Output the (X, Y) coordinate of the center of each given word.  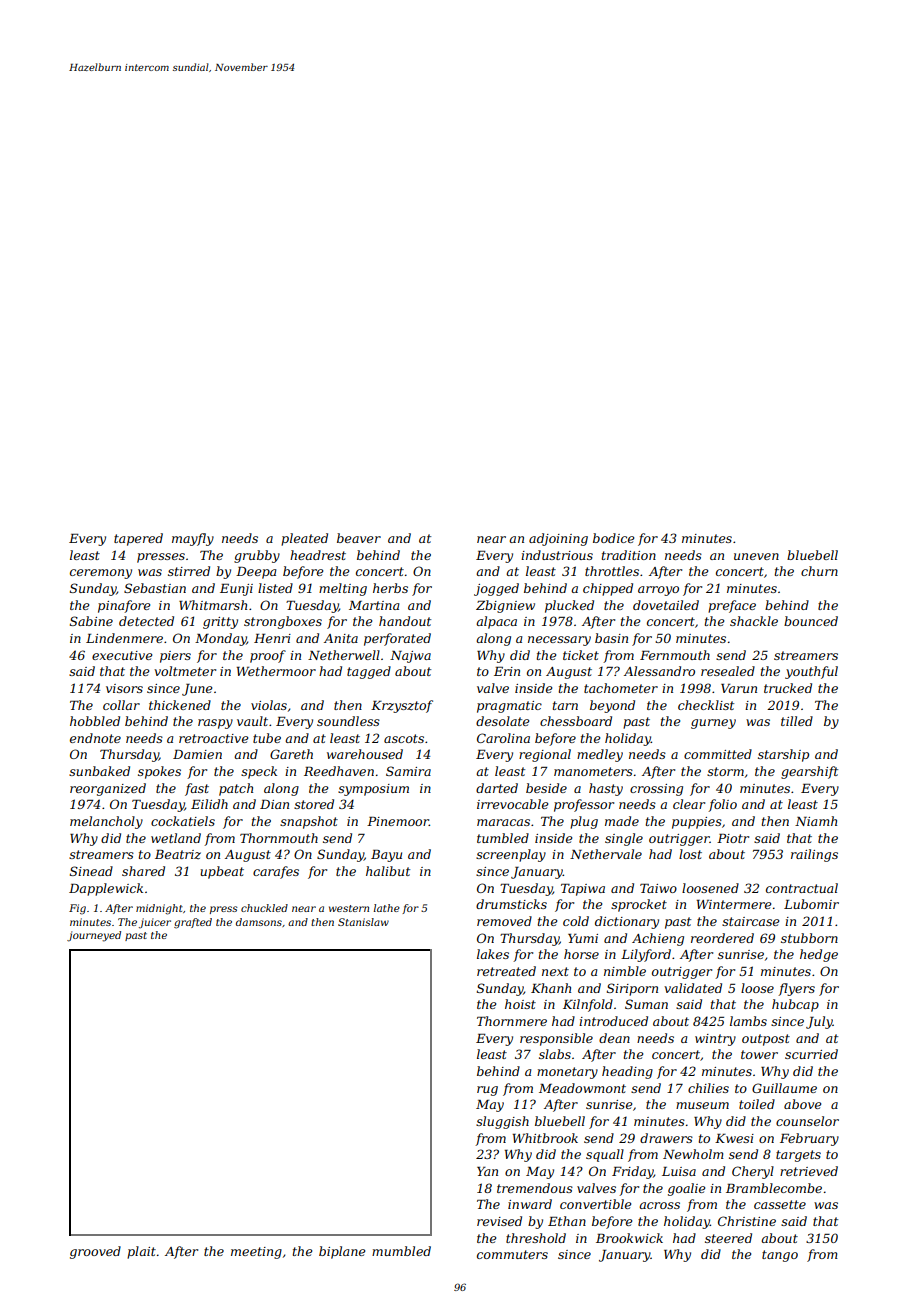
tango (780, 1256)
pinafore (124, 606)
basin (611, 638)
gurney (713, 724)
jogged (496, 589)
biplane (342, 1252)
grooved (95, 1252)
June (197, 690)
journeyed (94, 936)
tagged (369, 672)
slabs (555, 1054)
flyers (796, 989)
